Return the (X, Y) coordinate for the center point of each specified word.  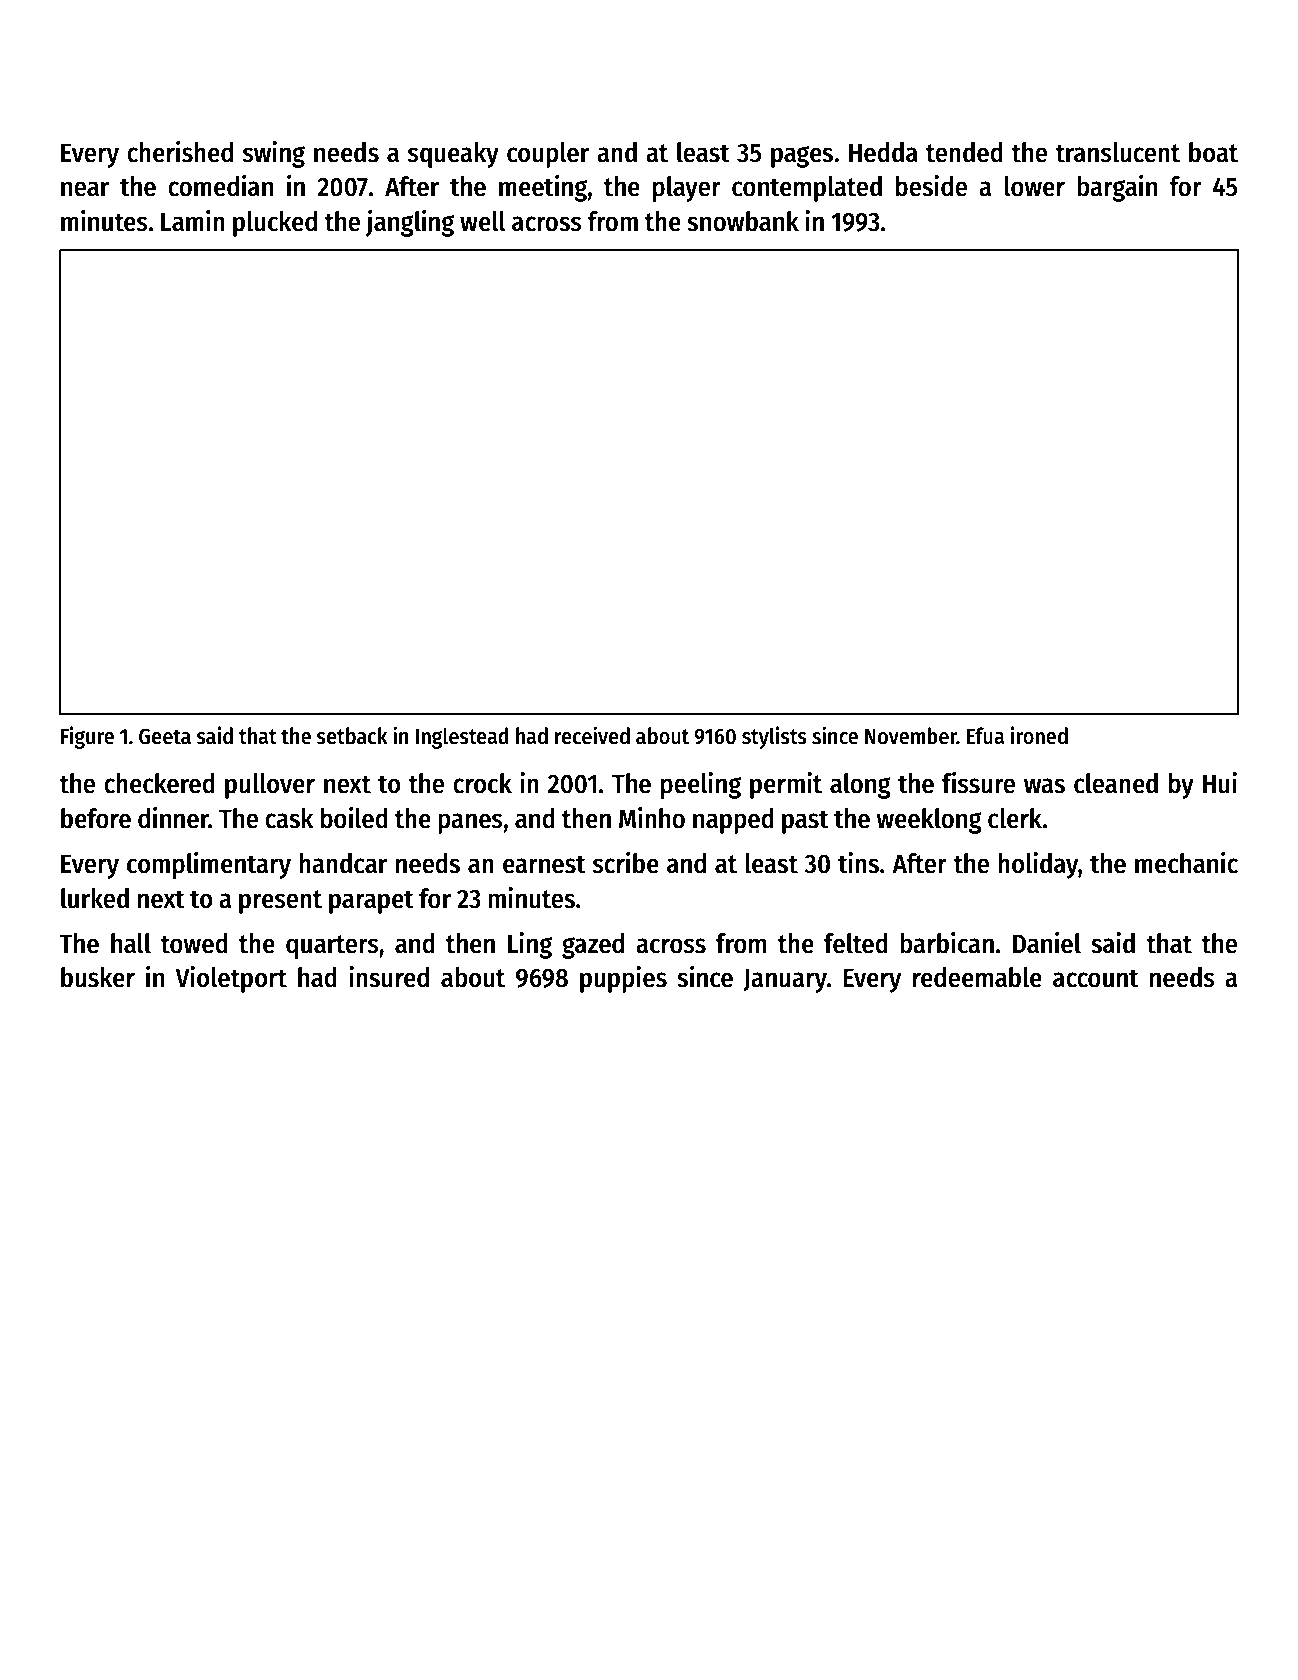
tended (964, 152)
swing (274, 154)
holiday (1038, 865)
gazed (593, 946)
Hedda (883, 152)
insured (389, 977)
